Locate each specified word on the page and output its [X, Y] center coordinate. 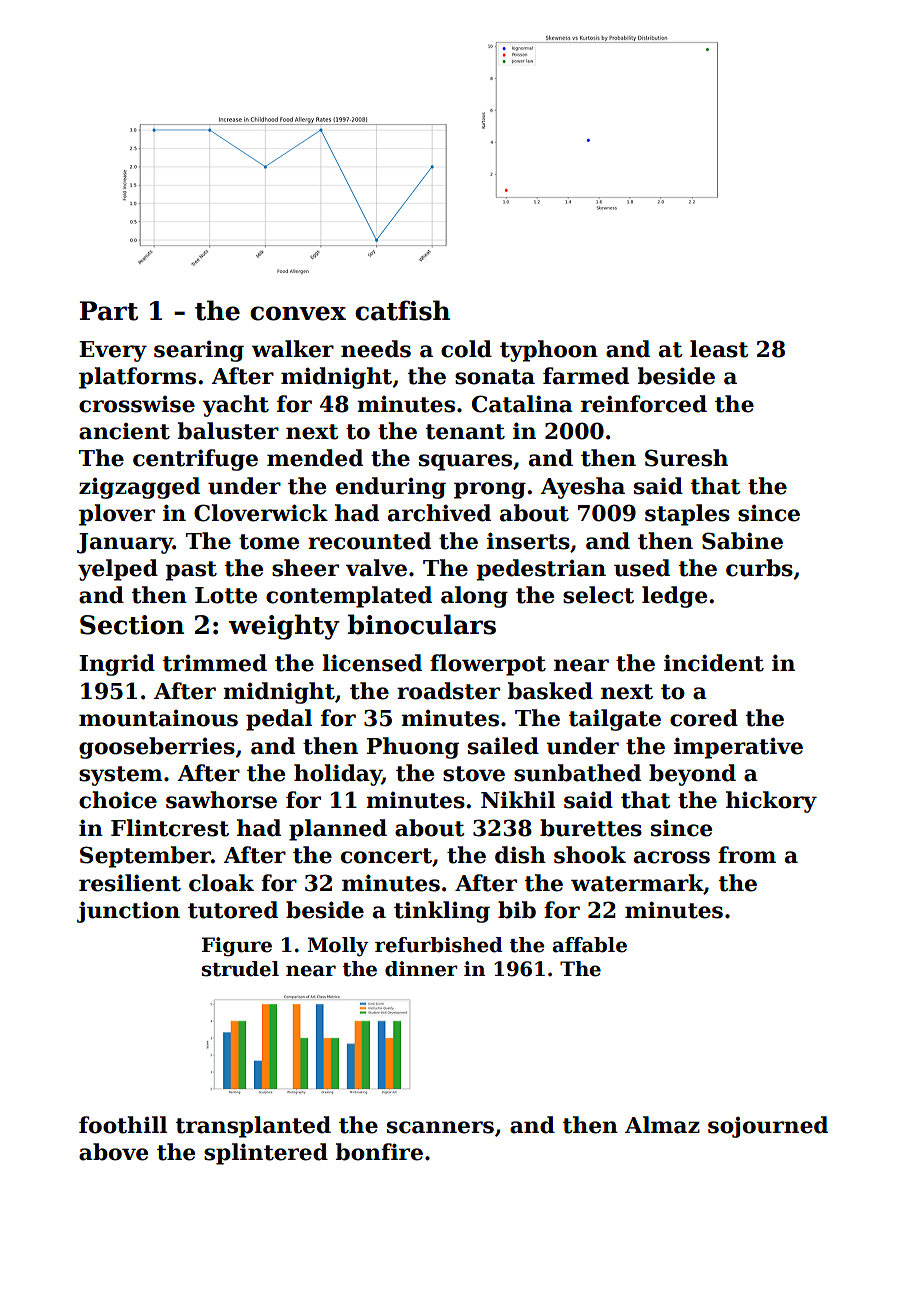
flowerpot [488, 665]
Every [113, 351]
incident [714, 663]
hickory [771, 802]
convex [298, 313]
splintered [266, 1154]
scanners [440, 1127]
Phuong [413, 748]
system [121, 776]
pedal [279, 720]
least [719, 349]
